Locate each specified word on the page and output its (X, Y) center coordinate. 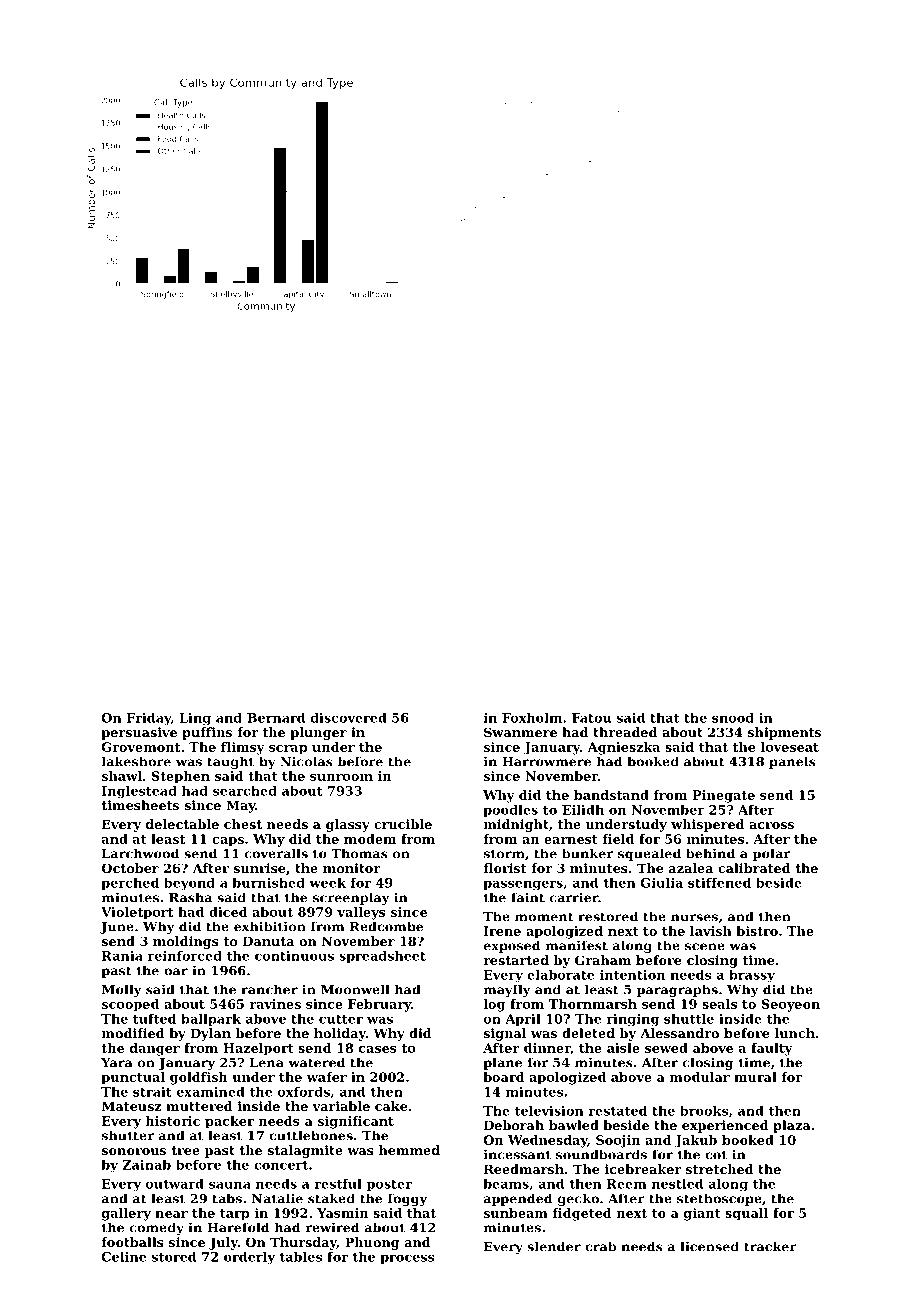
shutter (128, 1135)
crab (600, 1246)
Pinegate (723, 796)
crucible (403, 824)
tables (300, 1257)
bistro (757, 931)
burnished (269, 883)
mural (755, 1077)
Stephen (181, 777)
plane (502, 1063)
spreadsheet (382, 957)
